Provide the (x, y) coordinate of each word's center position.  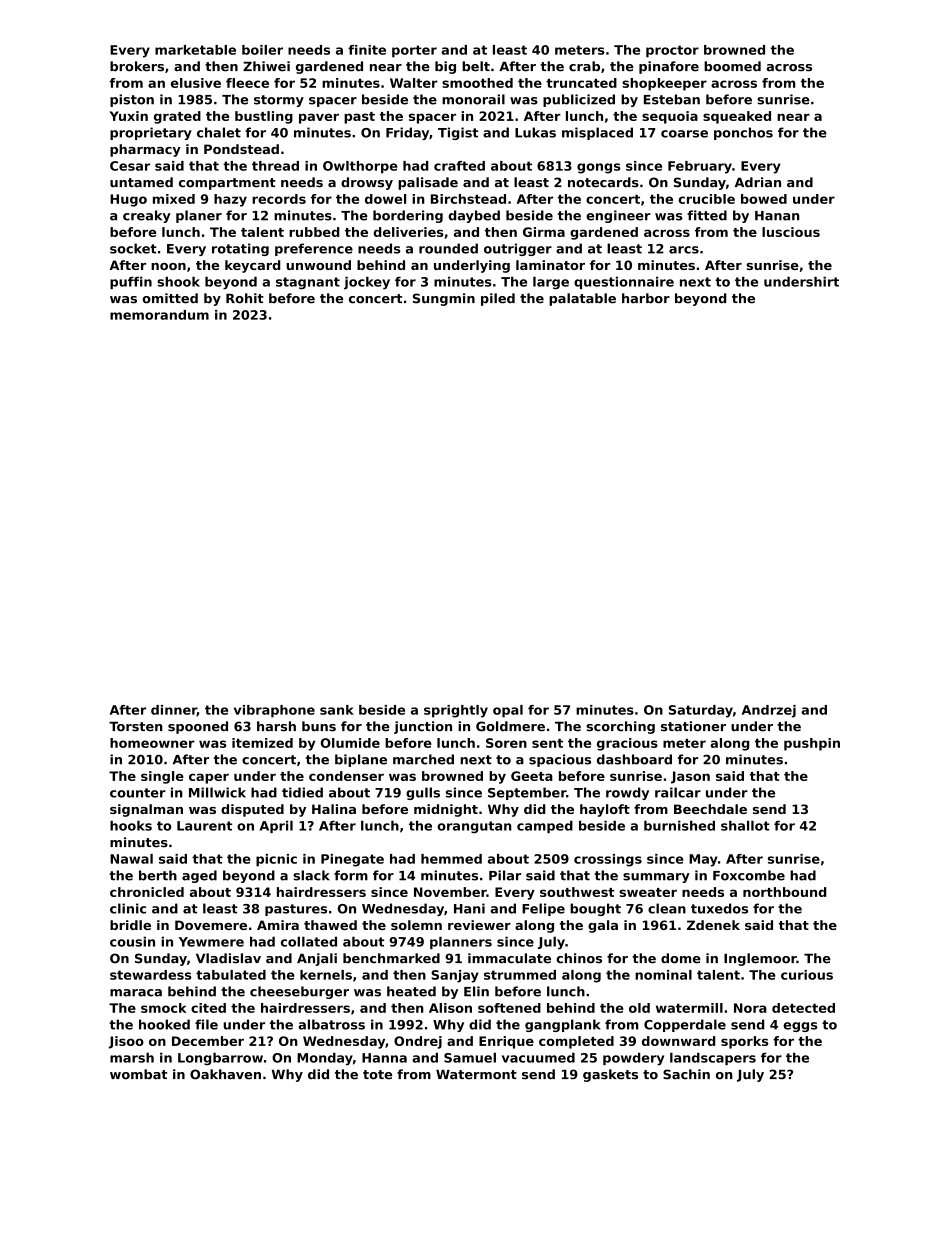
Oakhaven (225, 1074)
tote (377, 1075)
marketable (195, 50)
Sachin (686, 1074)
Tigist (458, 133)
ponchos (743, 133)
